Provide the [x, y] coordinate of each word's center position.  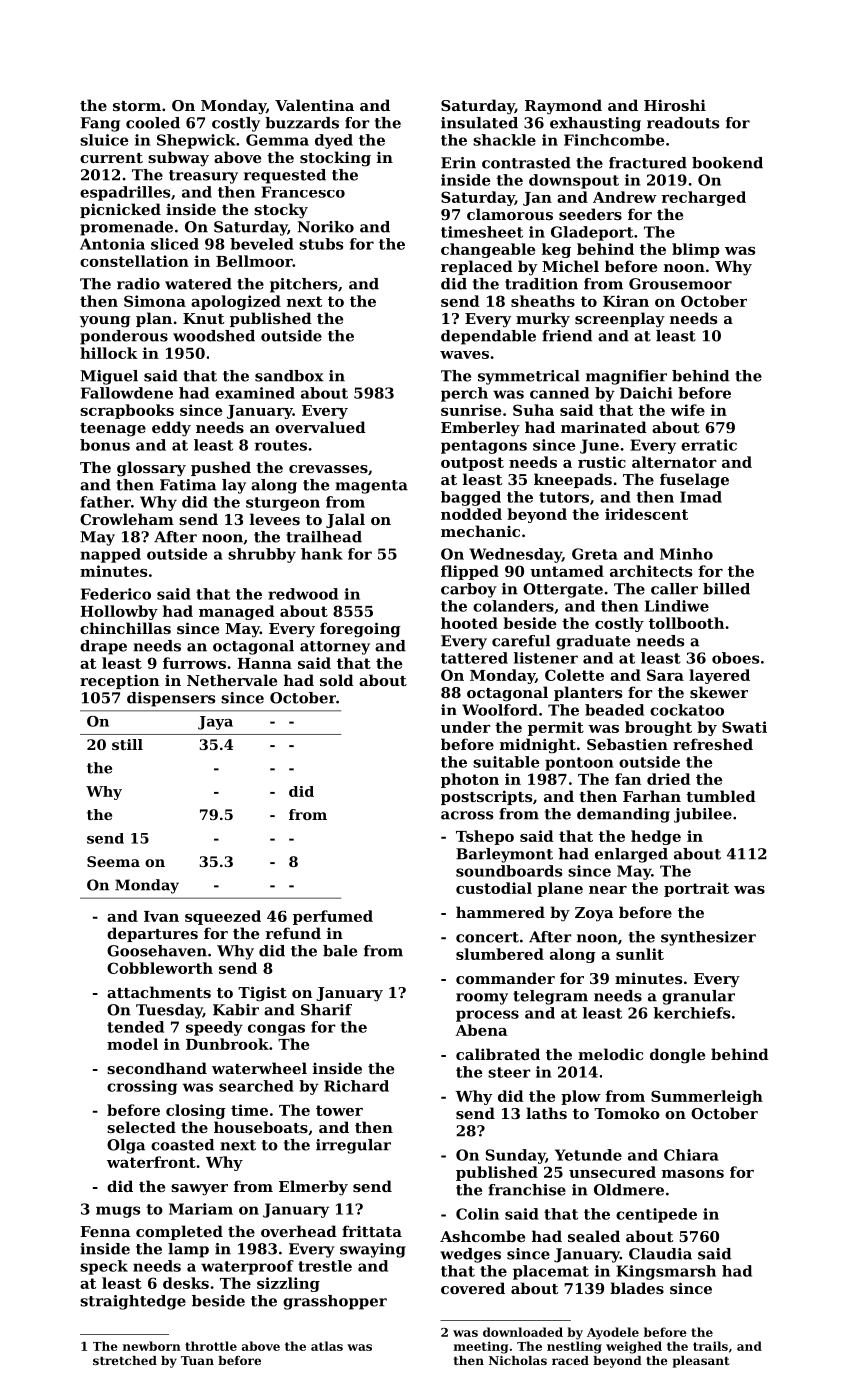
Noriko [326, 227]
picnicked [120, 210]
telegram [550, 997]
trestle [325, 1266]
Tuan [197, 1360]
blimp [696, 250]
